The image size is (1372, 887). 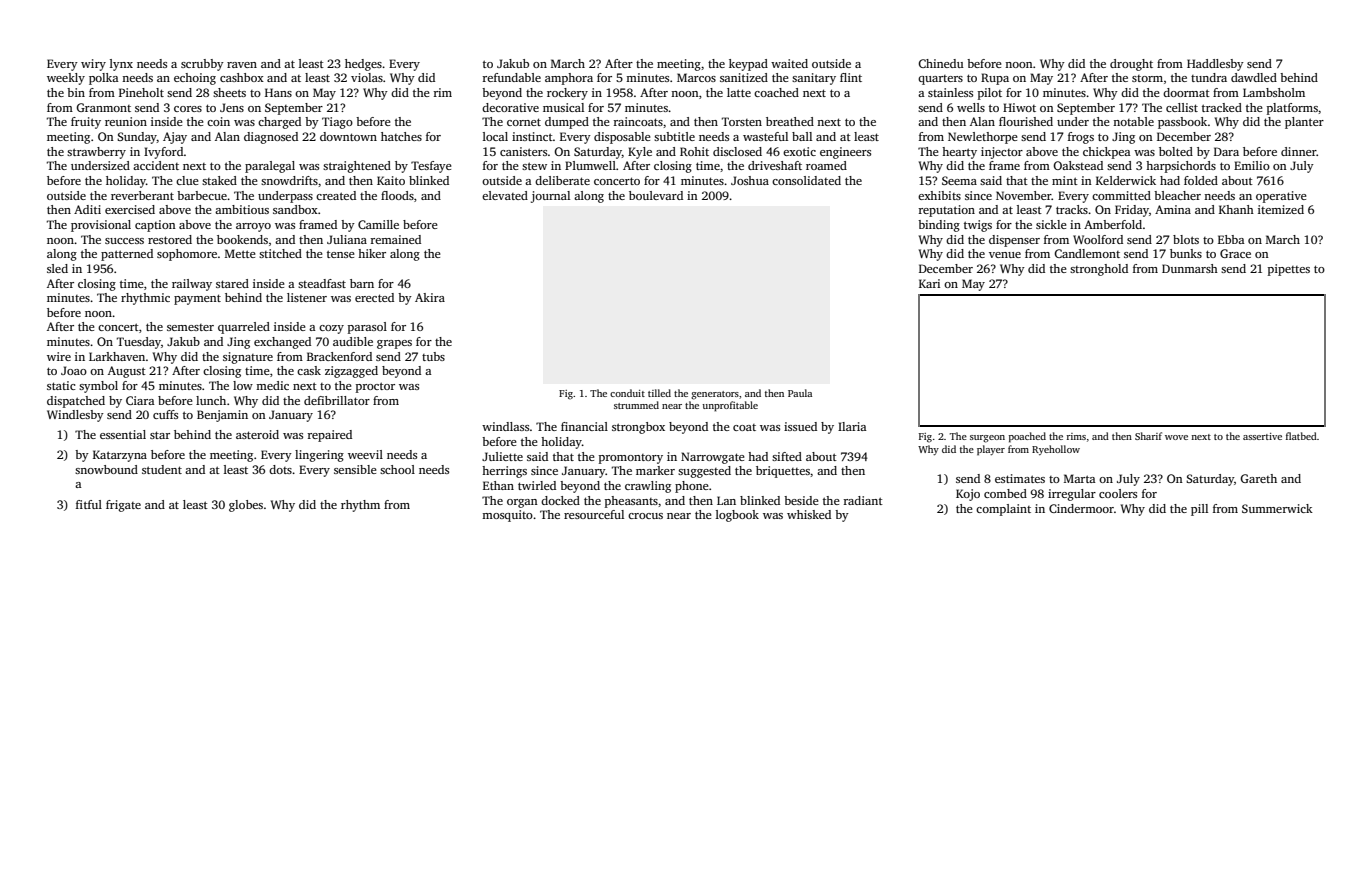 I want to click on Kari, so click(x=929, y=283).
